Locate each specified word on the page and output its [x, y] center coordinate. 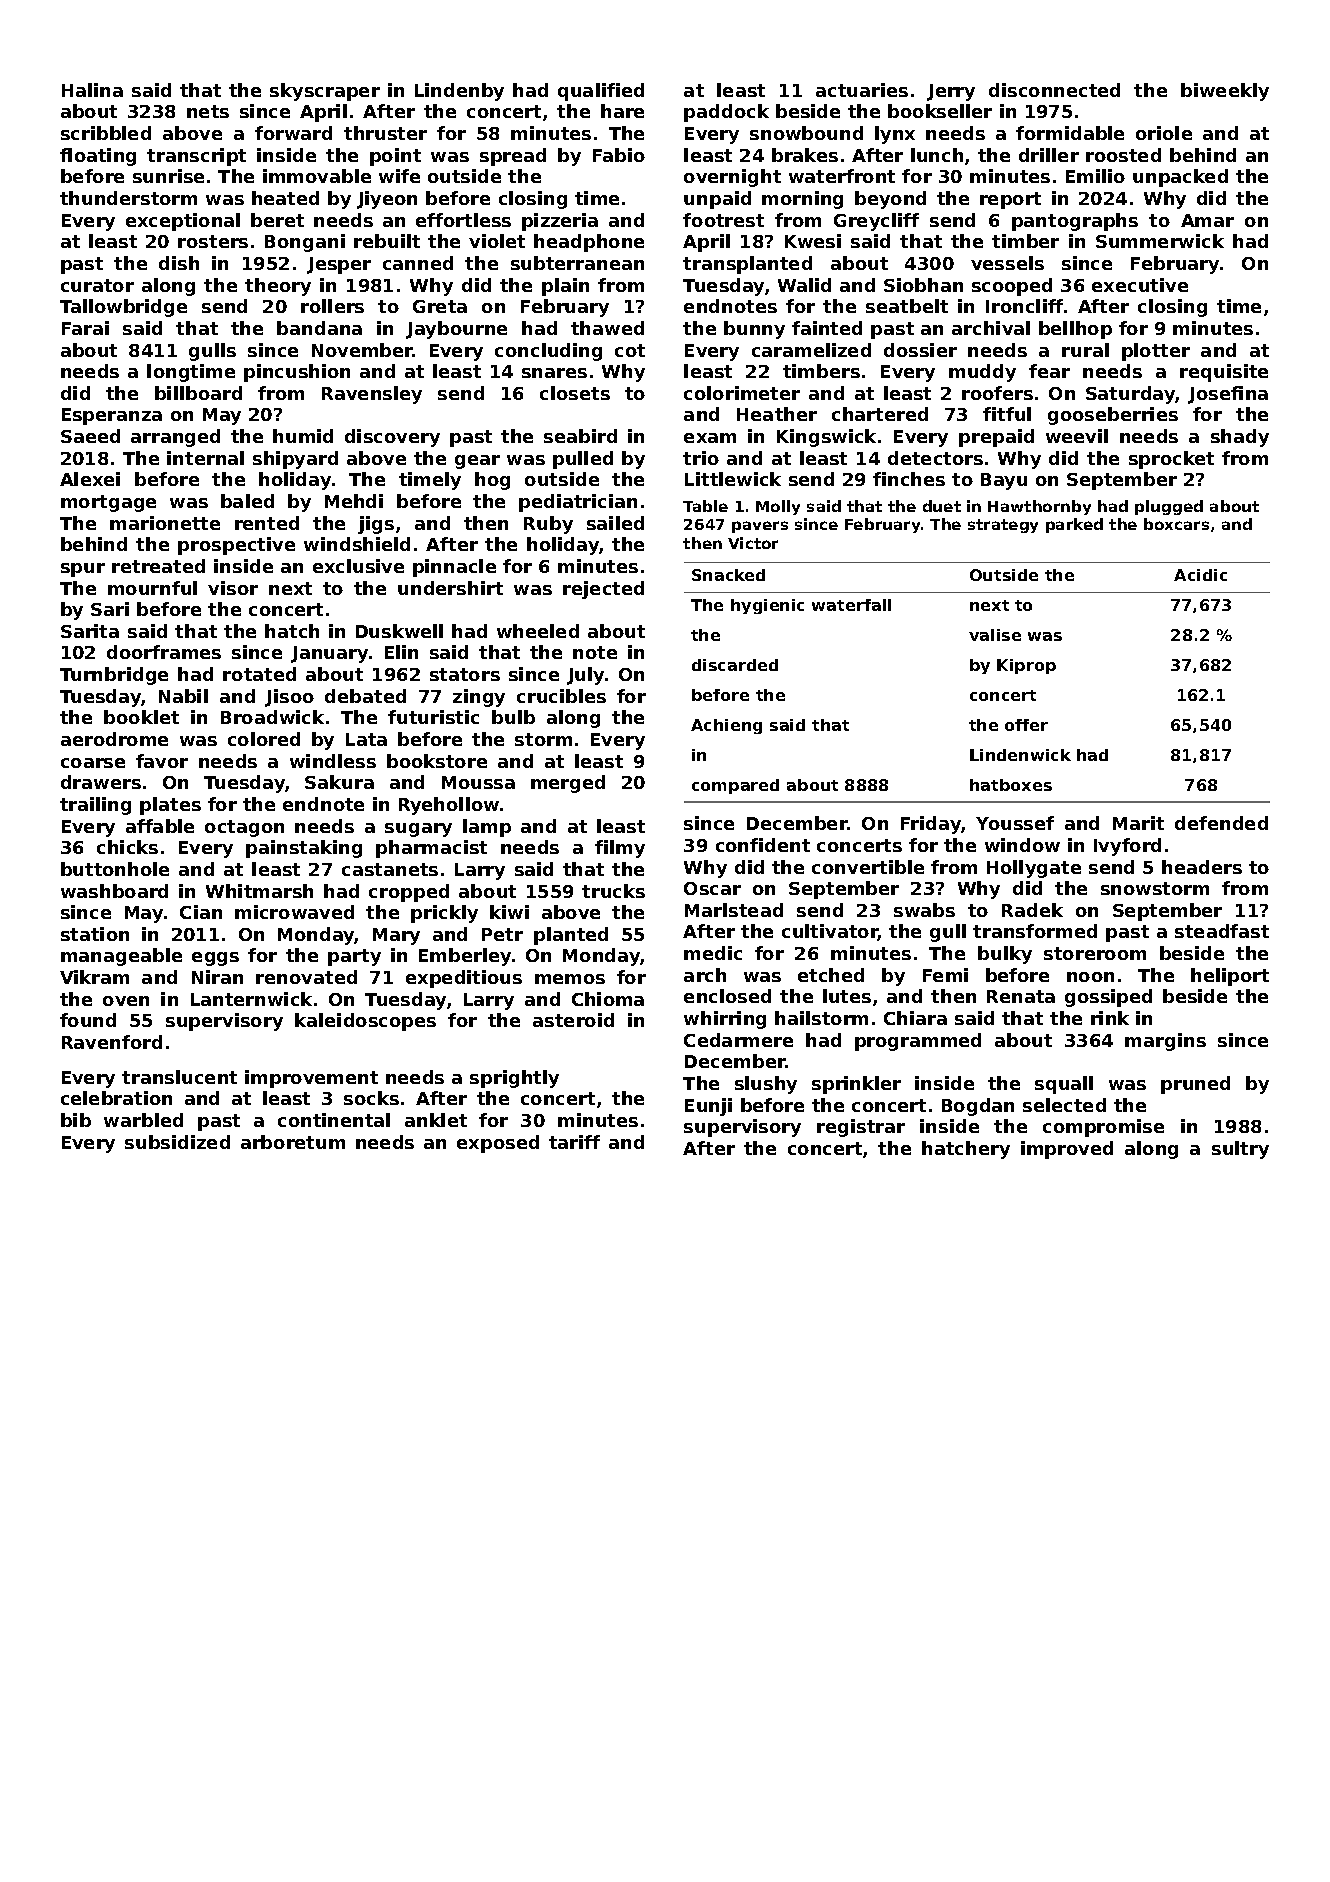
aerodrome [114, 739]
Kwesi [813, 241]
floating [98, 157]
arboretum [293, 1142]
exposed [498, 1144]
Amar [1207, 220]
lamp [487, 828]
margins [1165, 1042]
